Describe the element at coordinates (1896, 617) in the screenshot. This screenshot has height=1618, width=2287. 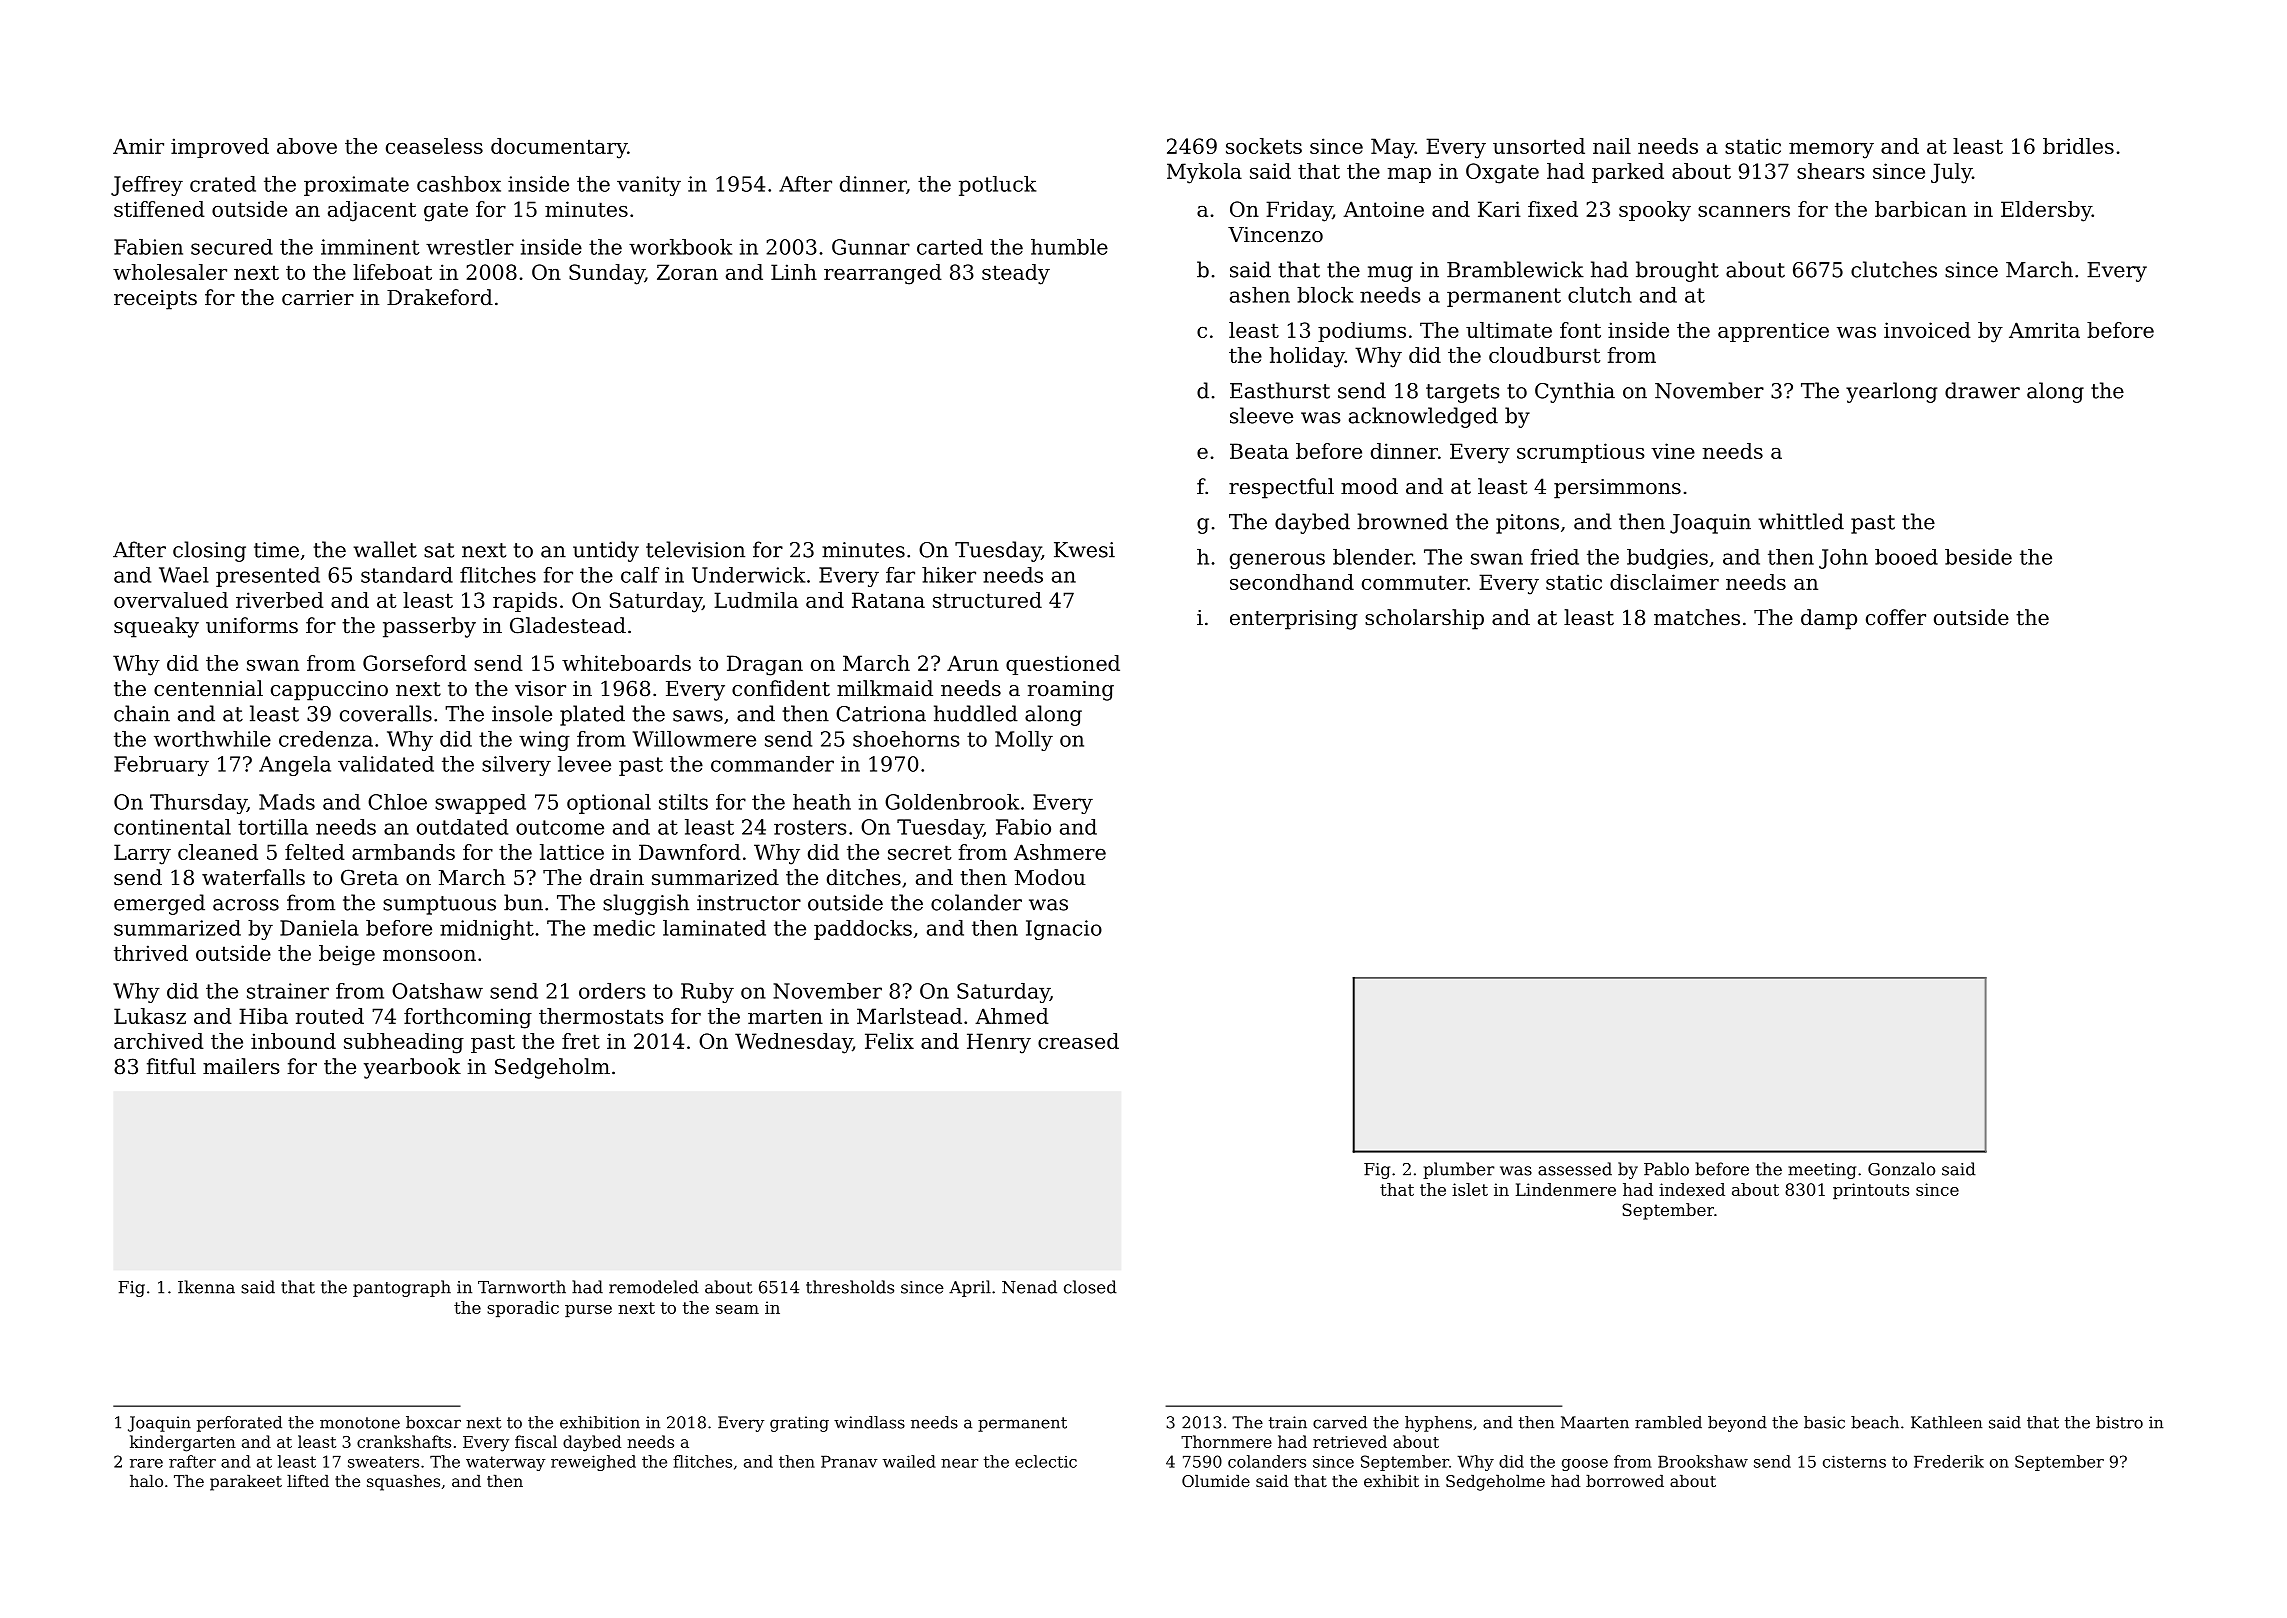
I see `coffer` at that location.
